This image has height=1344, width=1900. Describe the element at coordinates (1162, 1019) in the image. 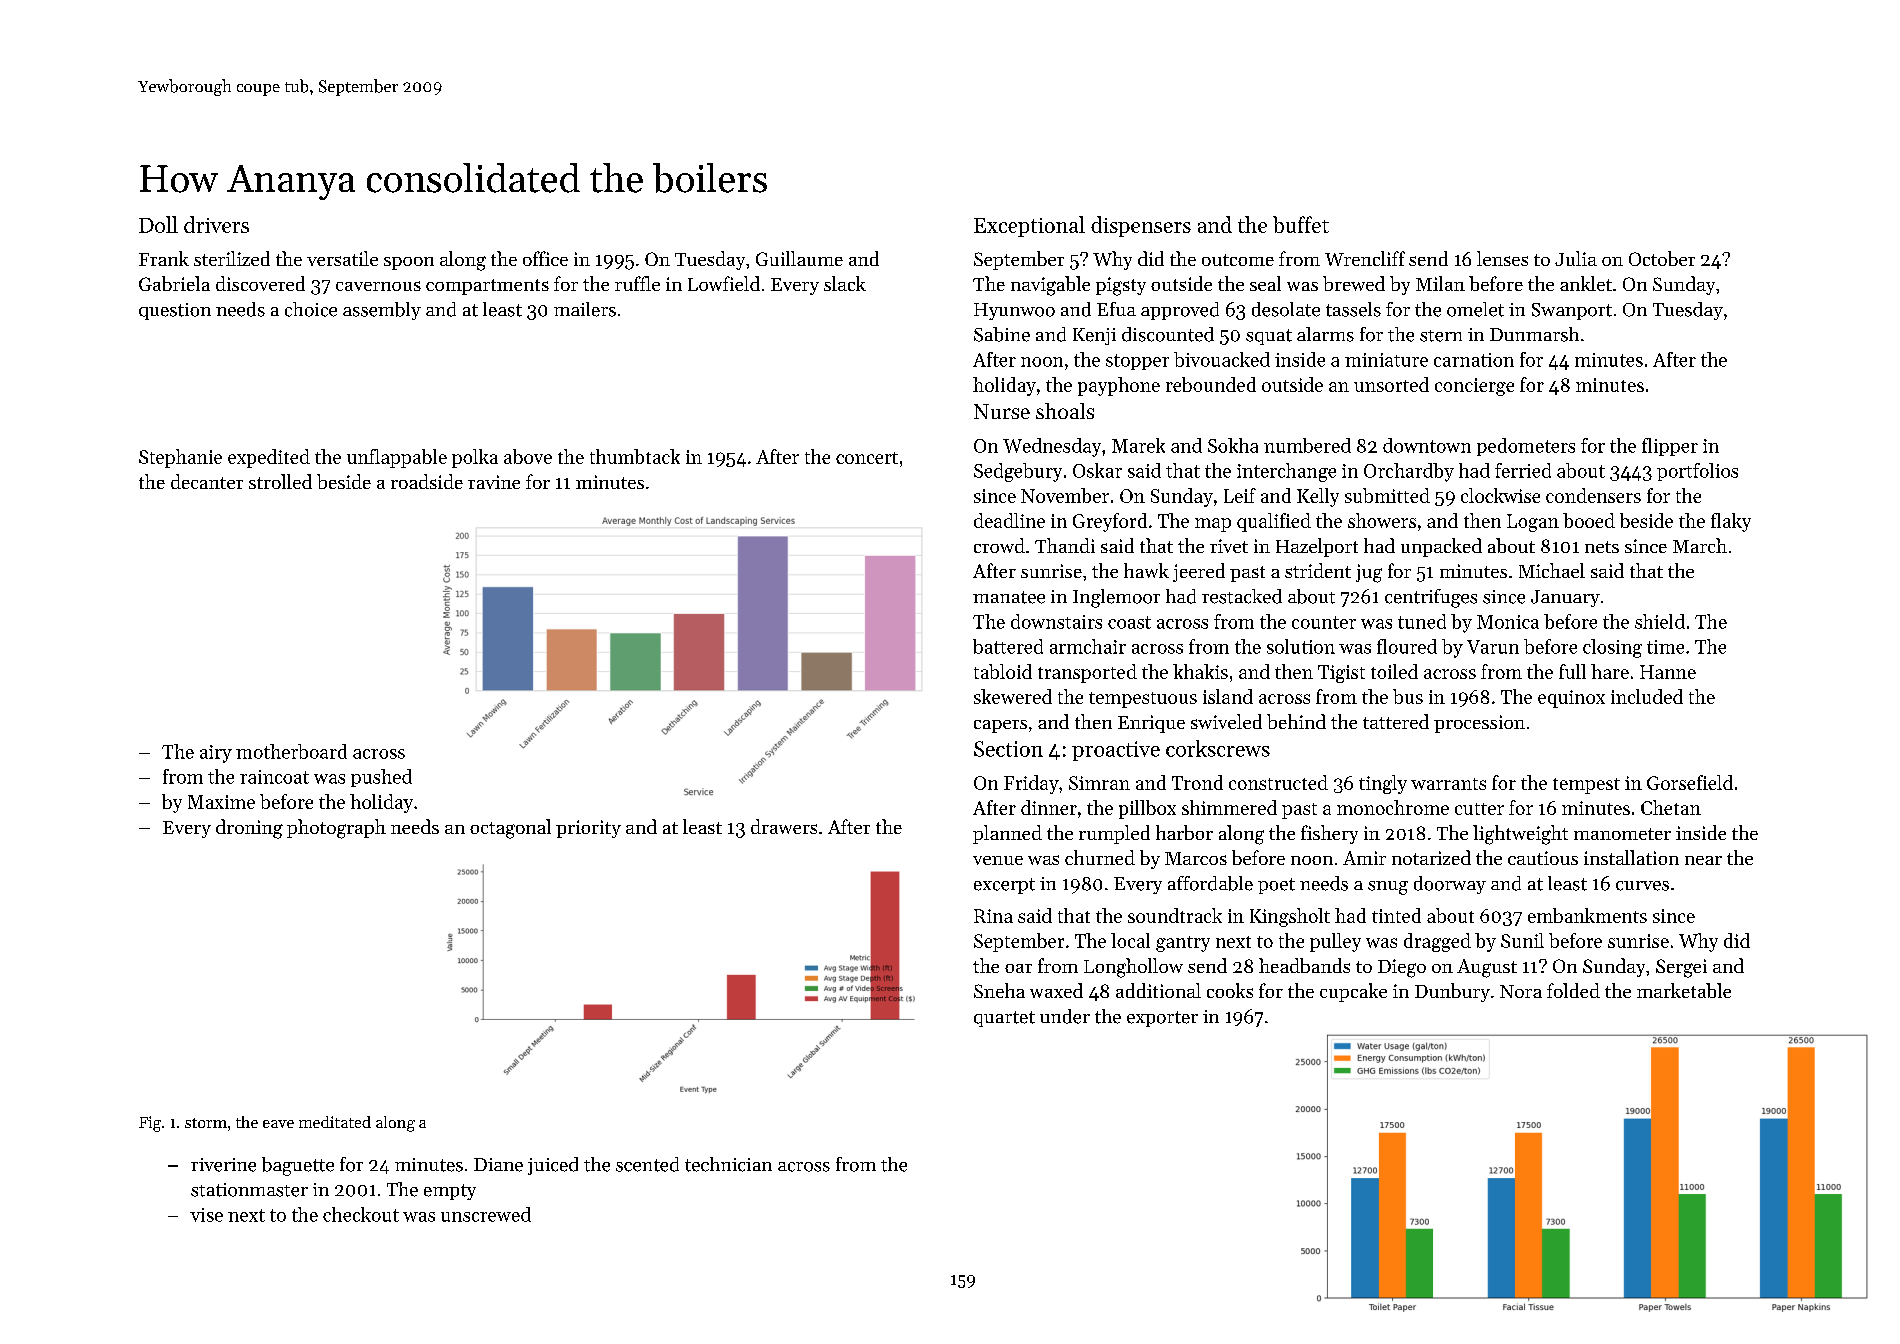

I see `exporter` at that location.
